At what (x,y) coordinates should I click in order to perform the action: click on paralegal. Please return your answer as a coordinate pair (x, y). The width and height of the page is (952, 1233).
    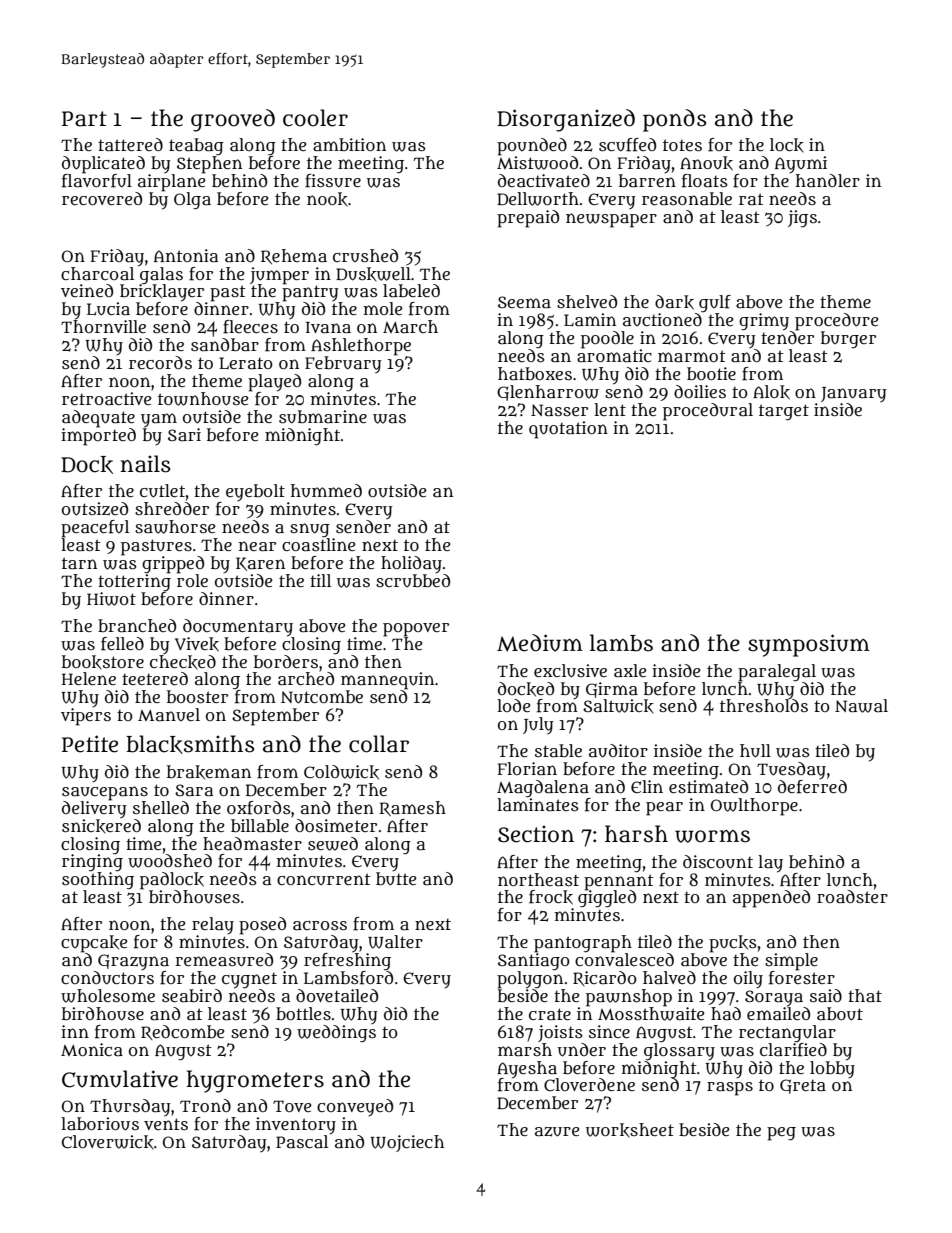
    Looking at the image, I should click on (777, 672).
